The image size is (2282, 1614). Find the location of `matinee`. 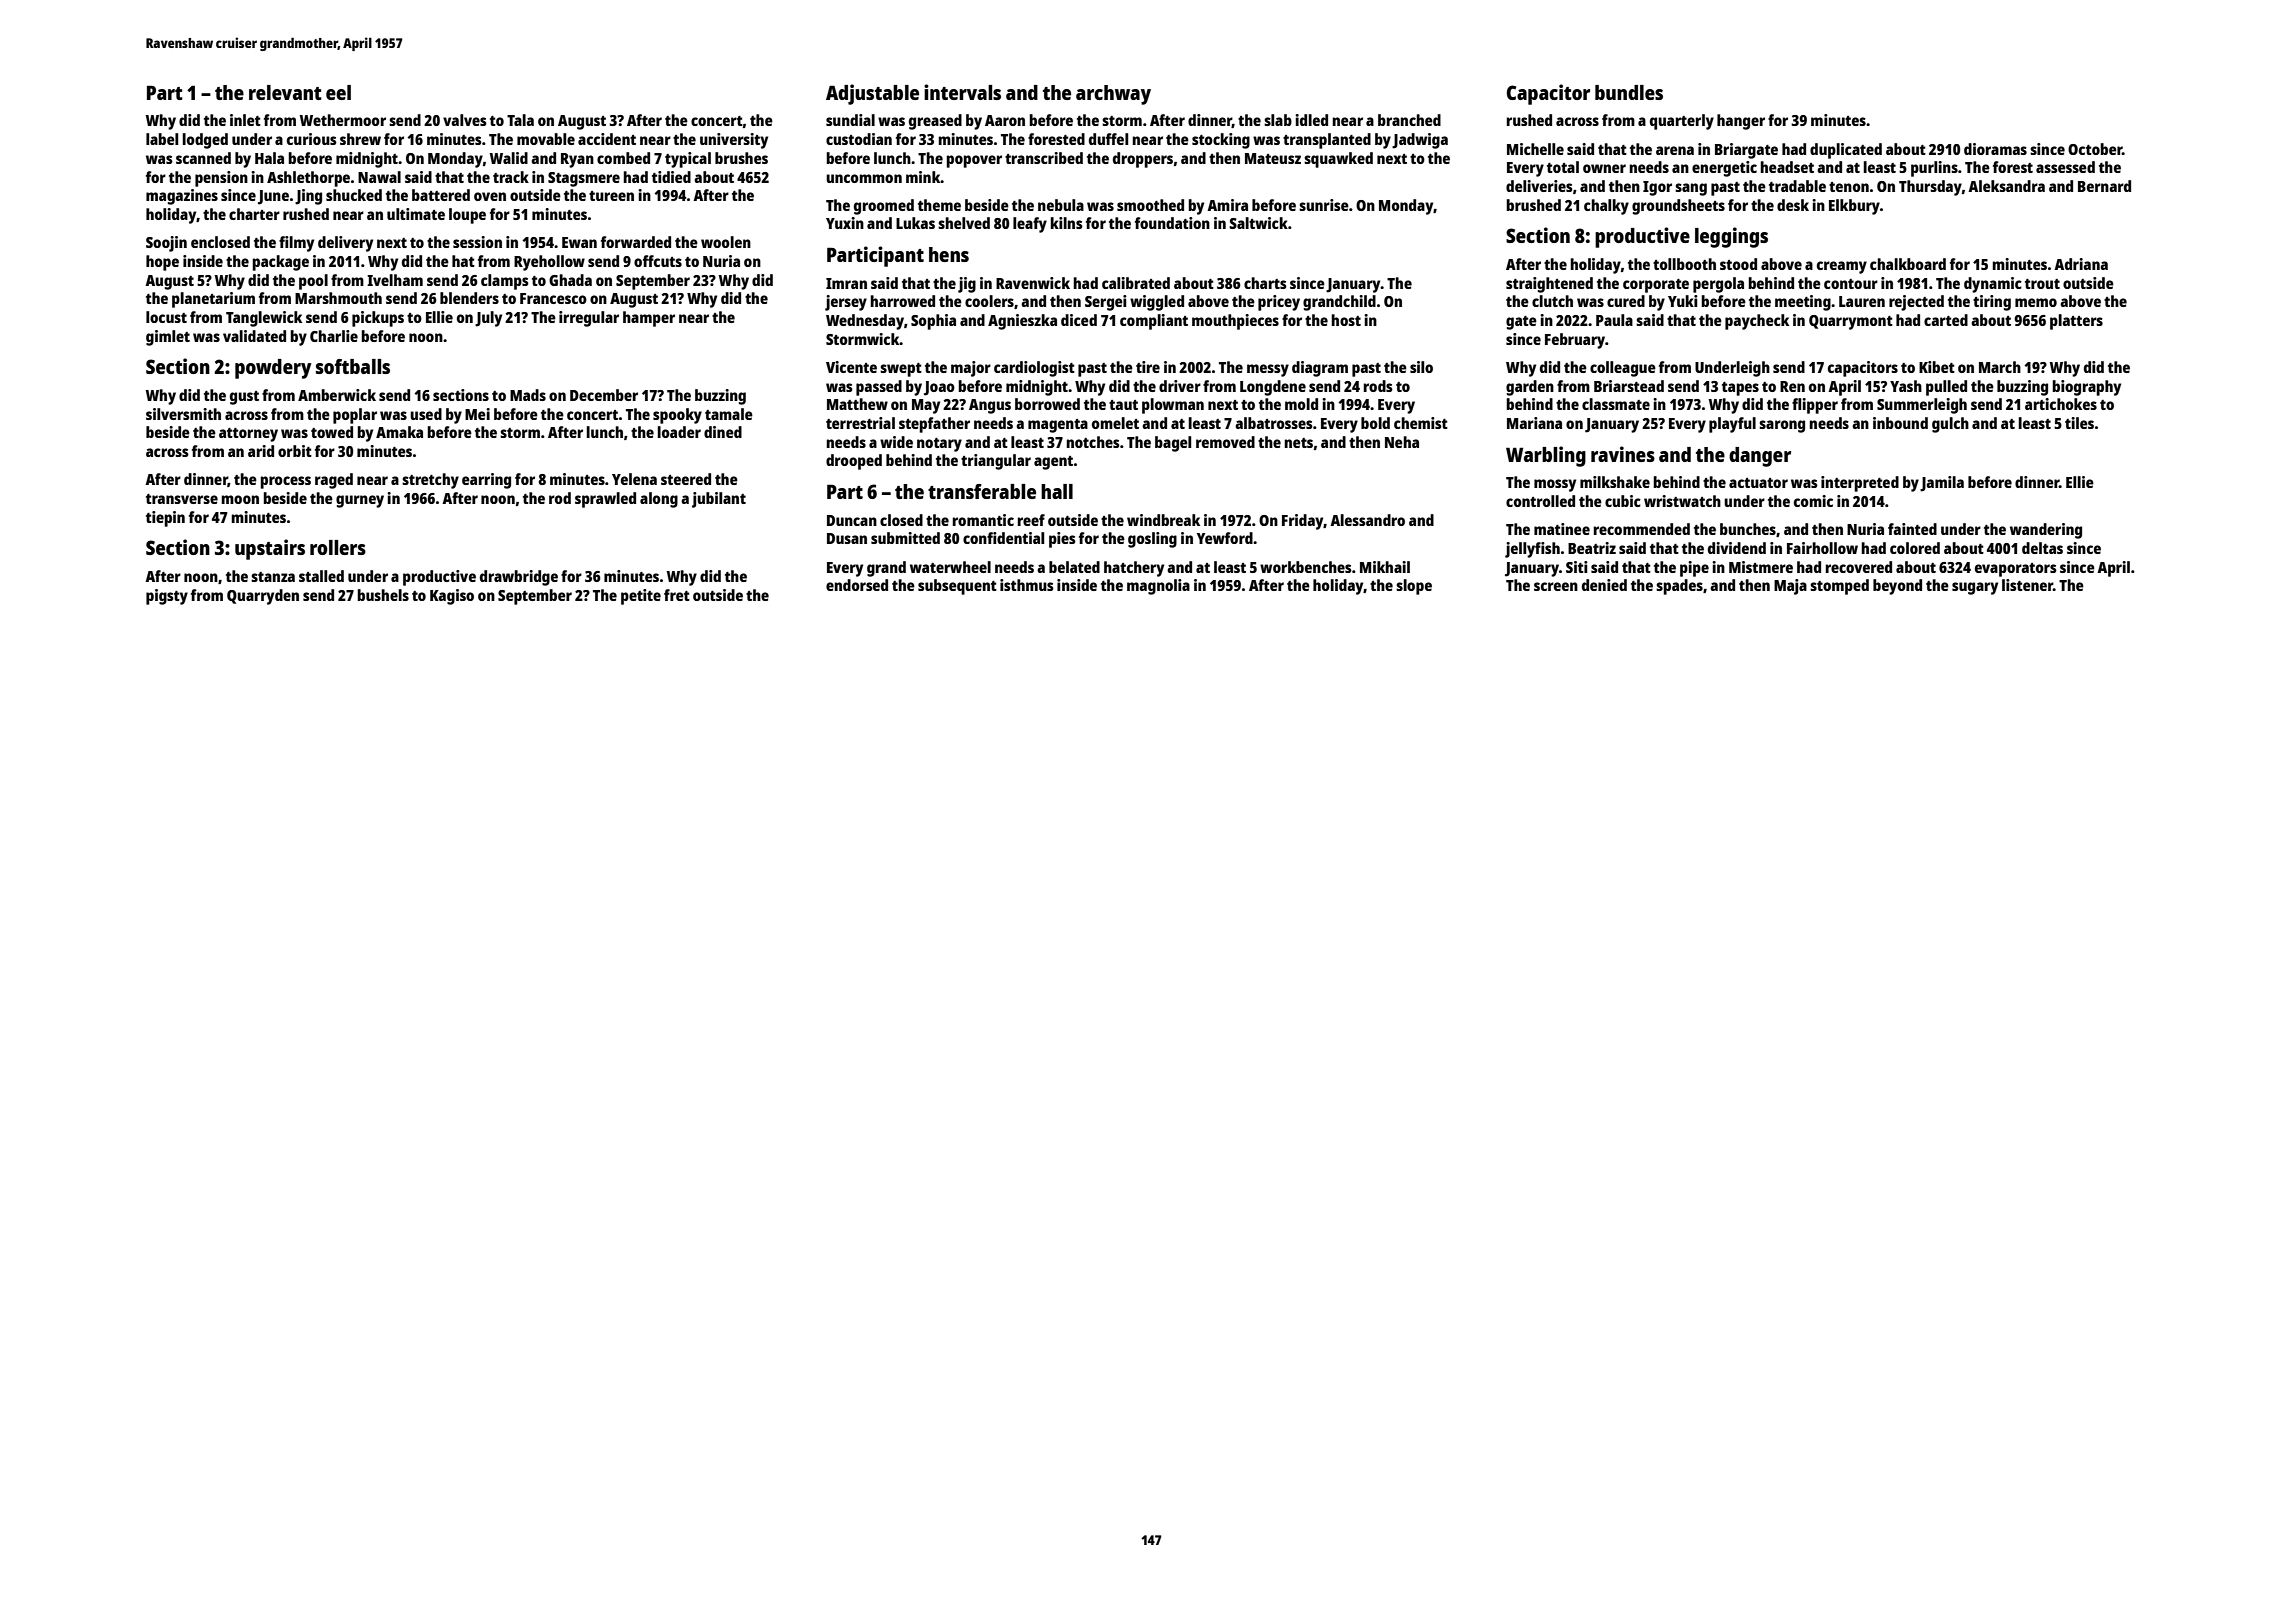

matinee is located at coordinates (1562, 529).
